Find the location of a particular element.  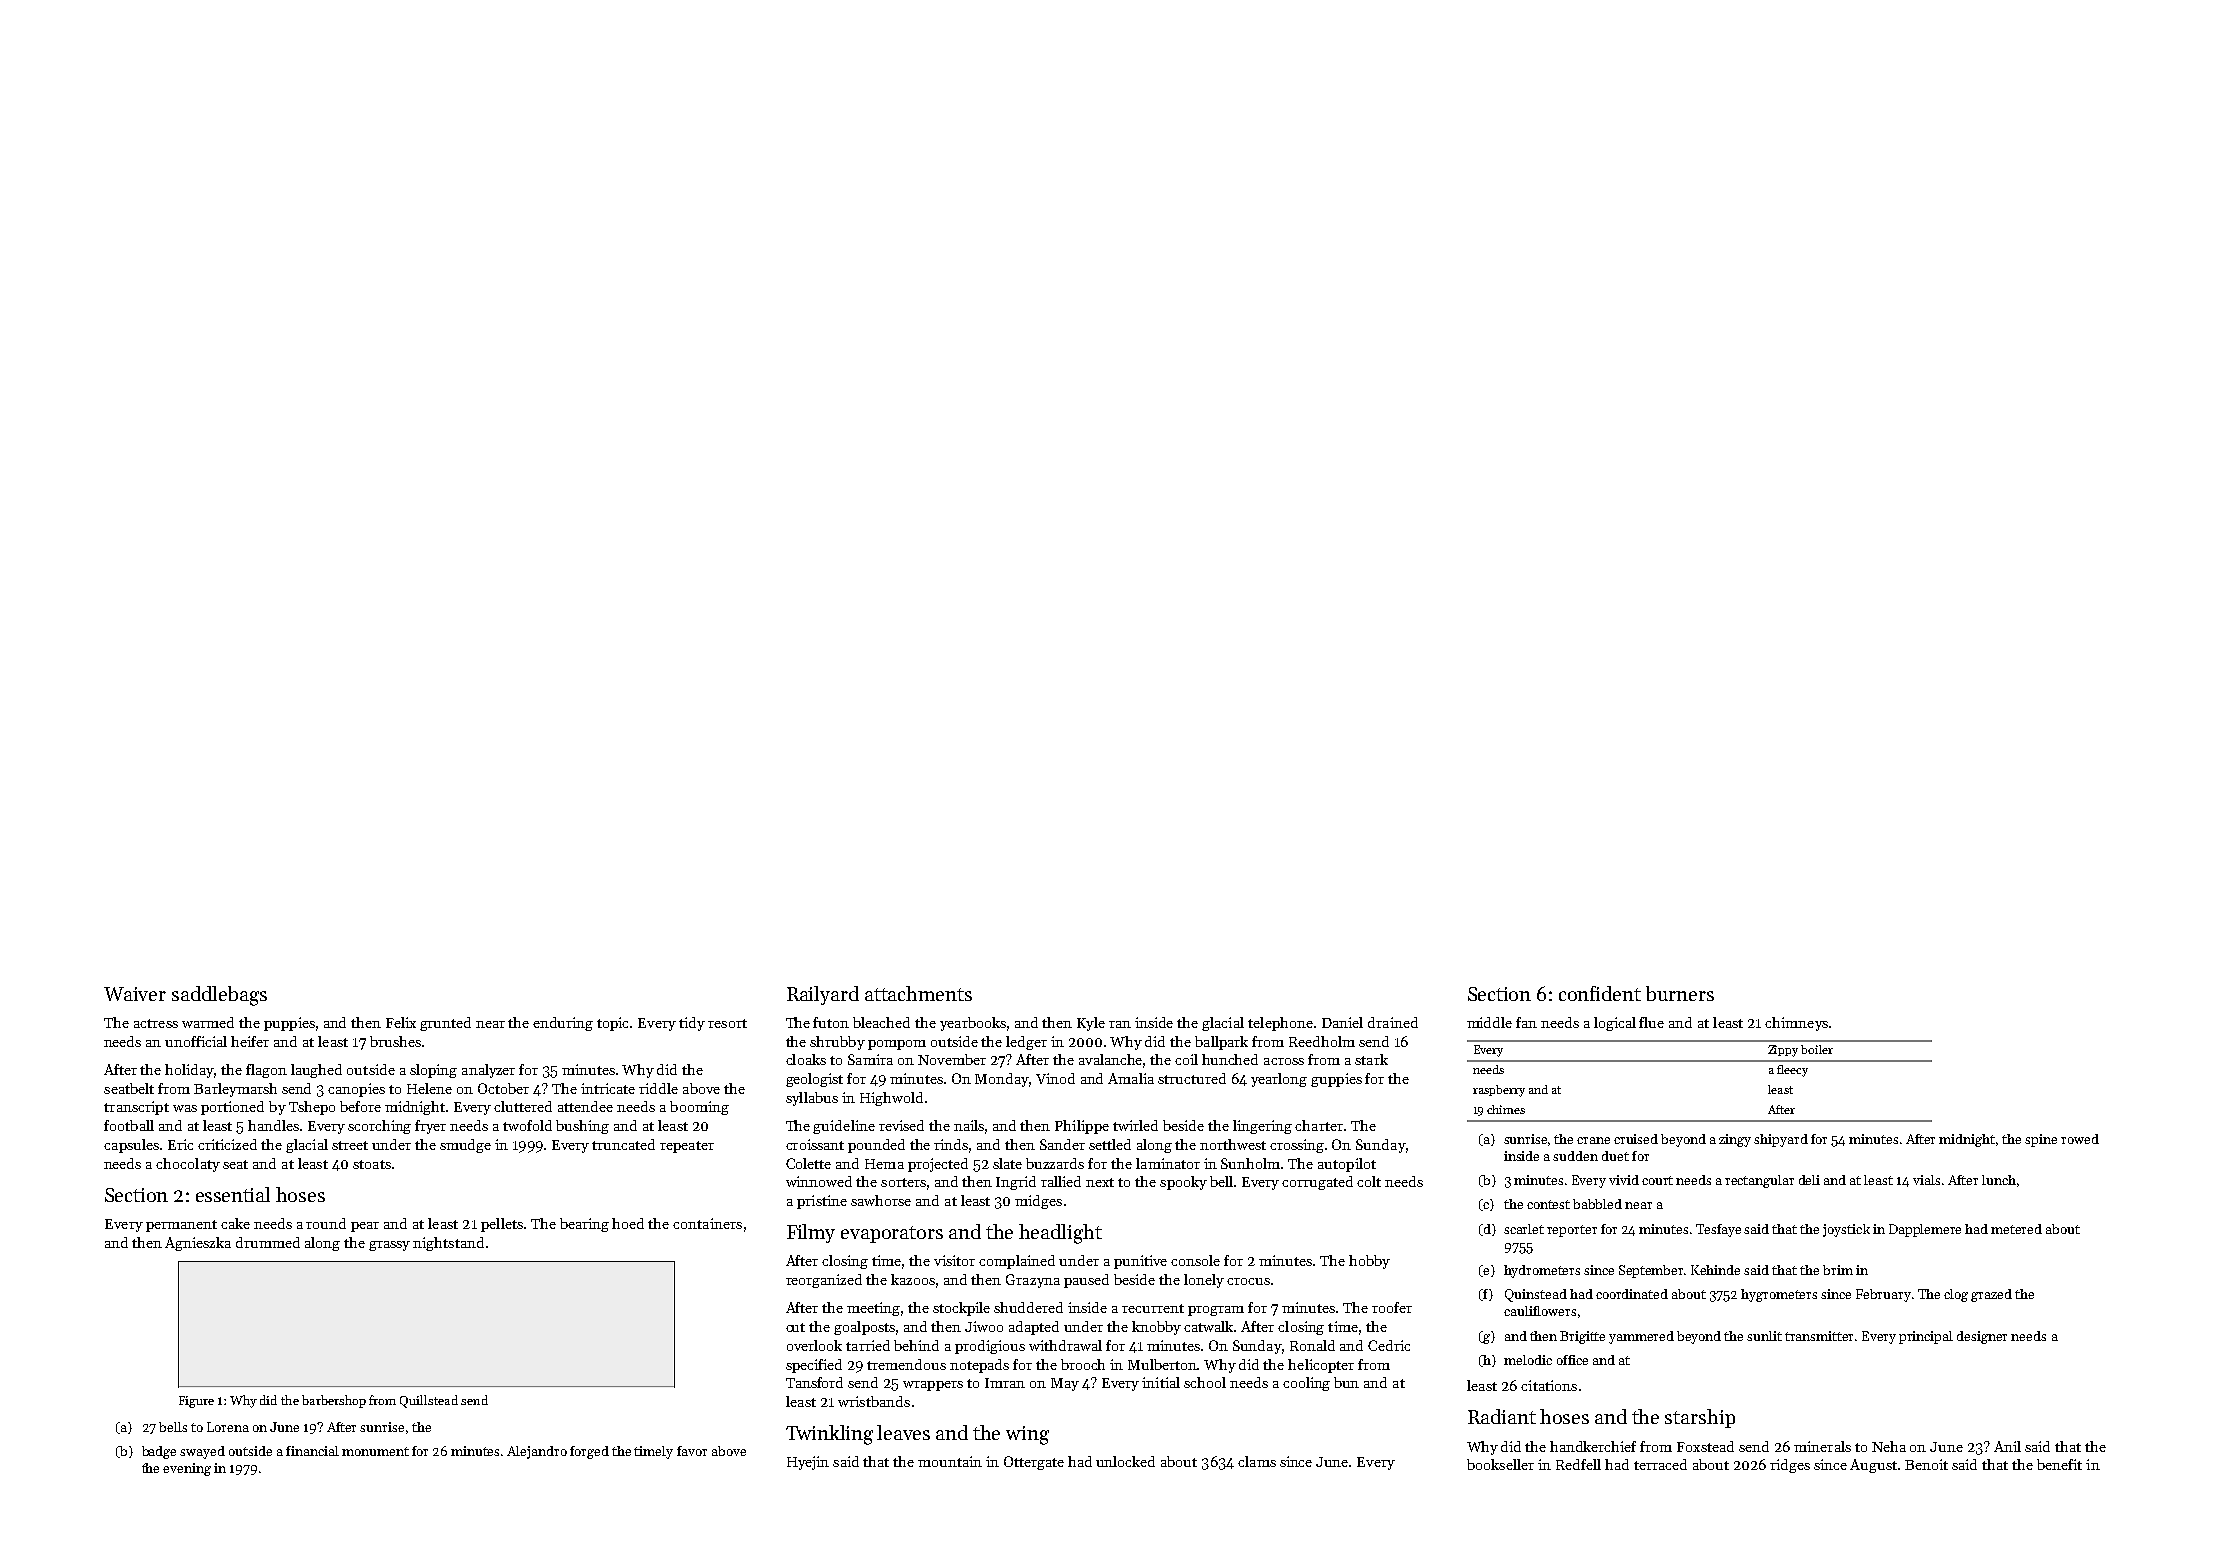

cut is located at coordinates (795, 1327).
